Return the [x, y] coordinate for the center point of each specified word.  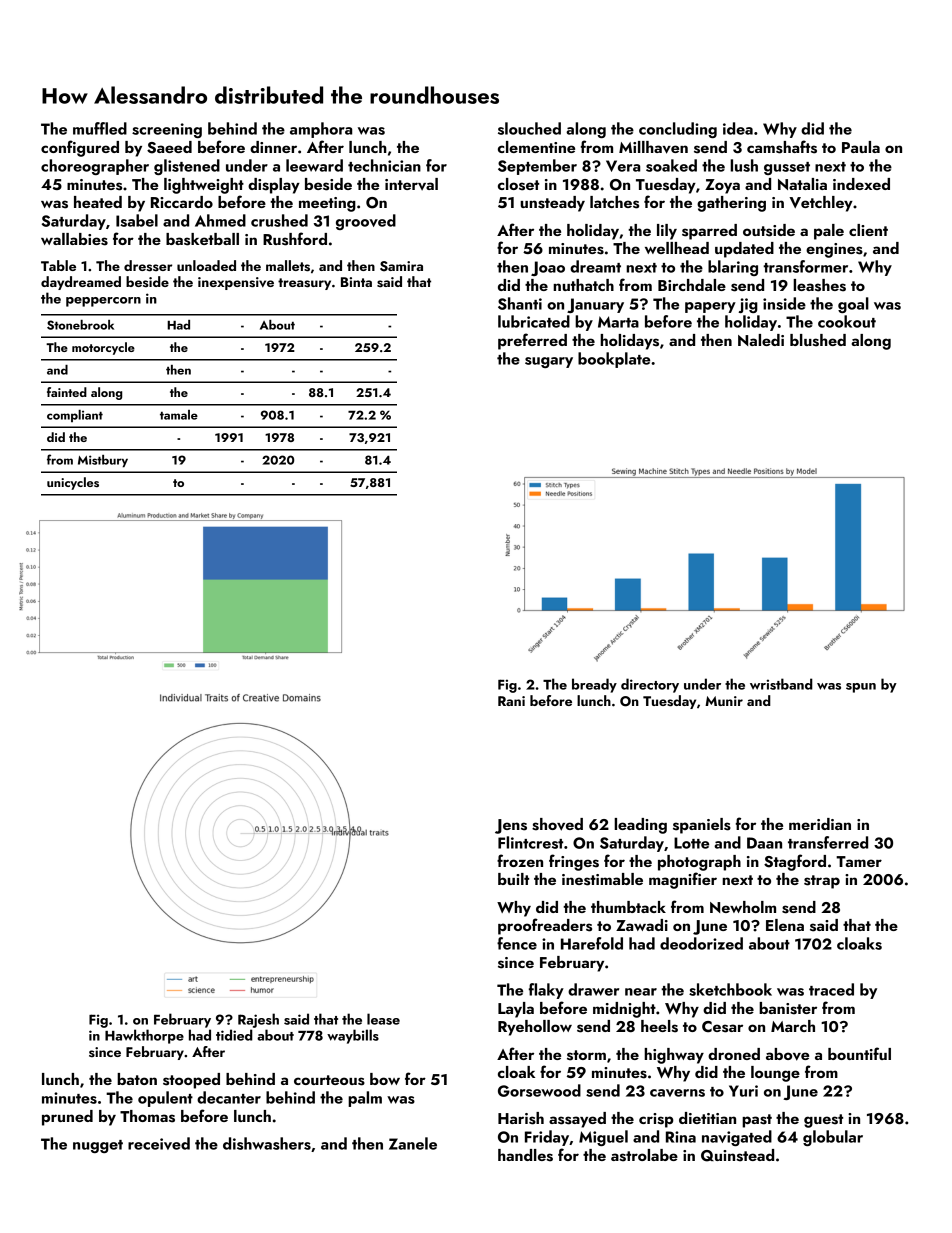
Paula [861, 147]
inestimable [602, 879]
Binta [356, 282]
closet [518, 184]
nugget [98, 1146]
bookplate [614, 360]
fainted [67, 392]
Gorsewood [539, 1090]
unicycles [73, 483]
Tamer [859, 861]
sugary [549, 362]
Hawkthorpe [144, 1036]
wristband [781, 684]
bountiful [859, 1053]
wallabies [74, 239]
